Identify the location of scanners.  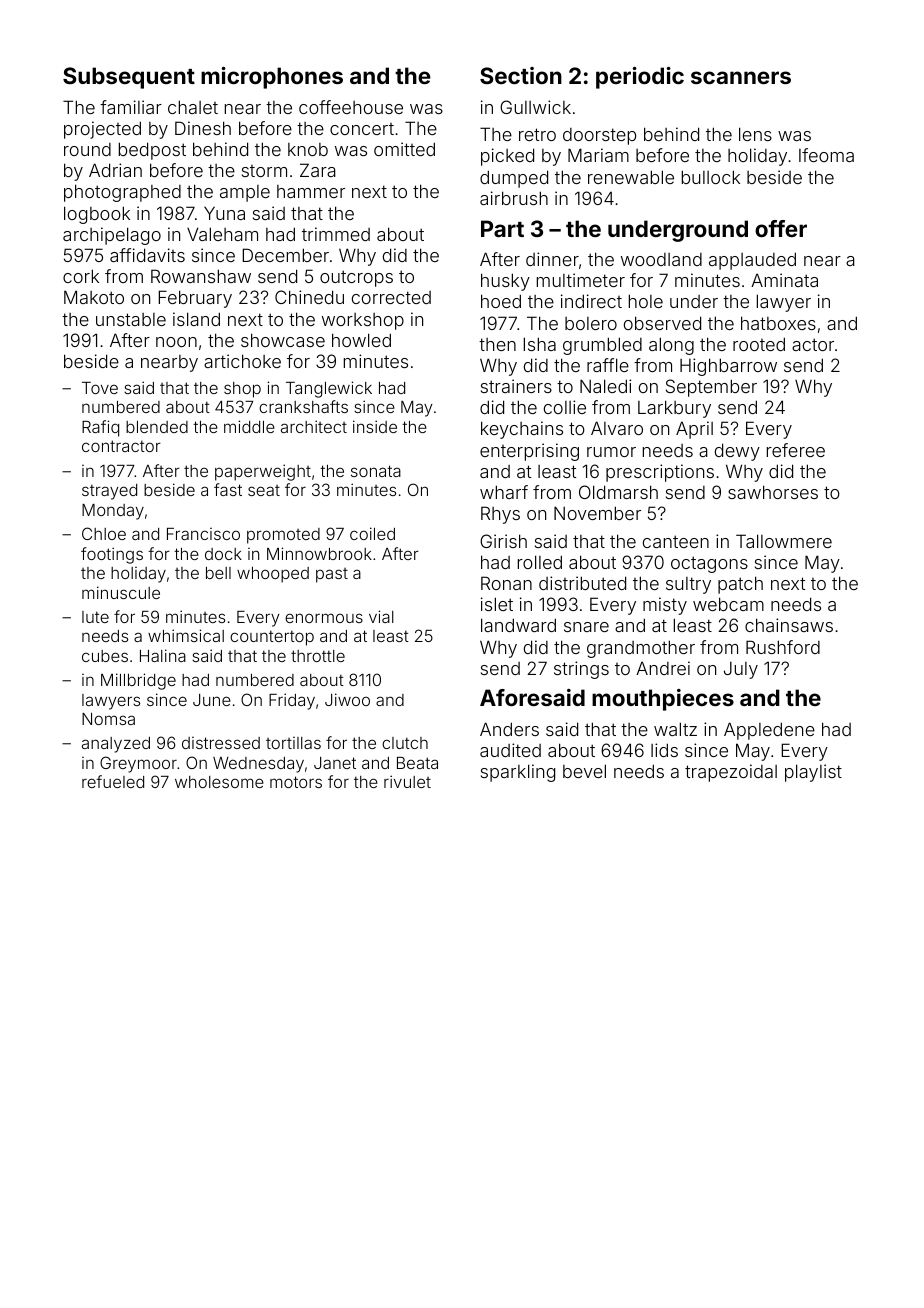
(741, 77).
